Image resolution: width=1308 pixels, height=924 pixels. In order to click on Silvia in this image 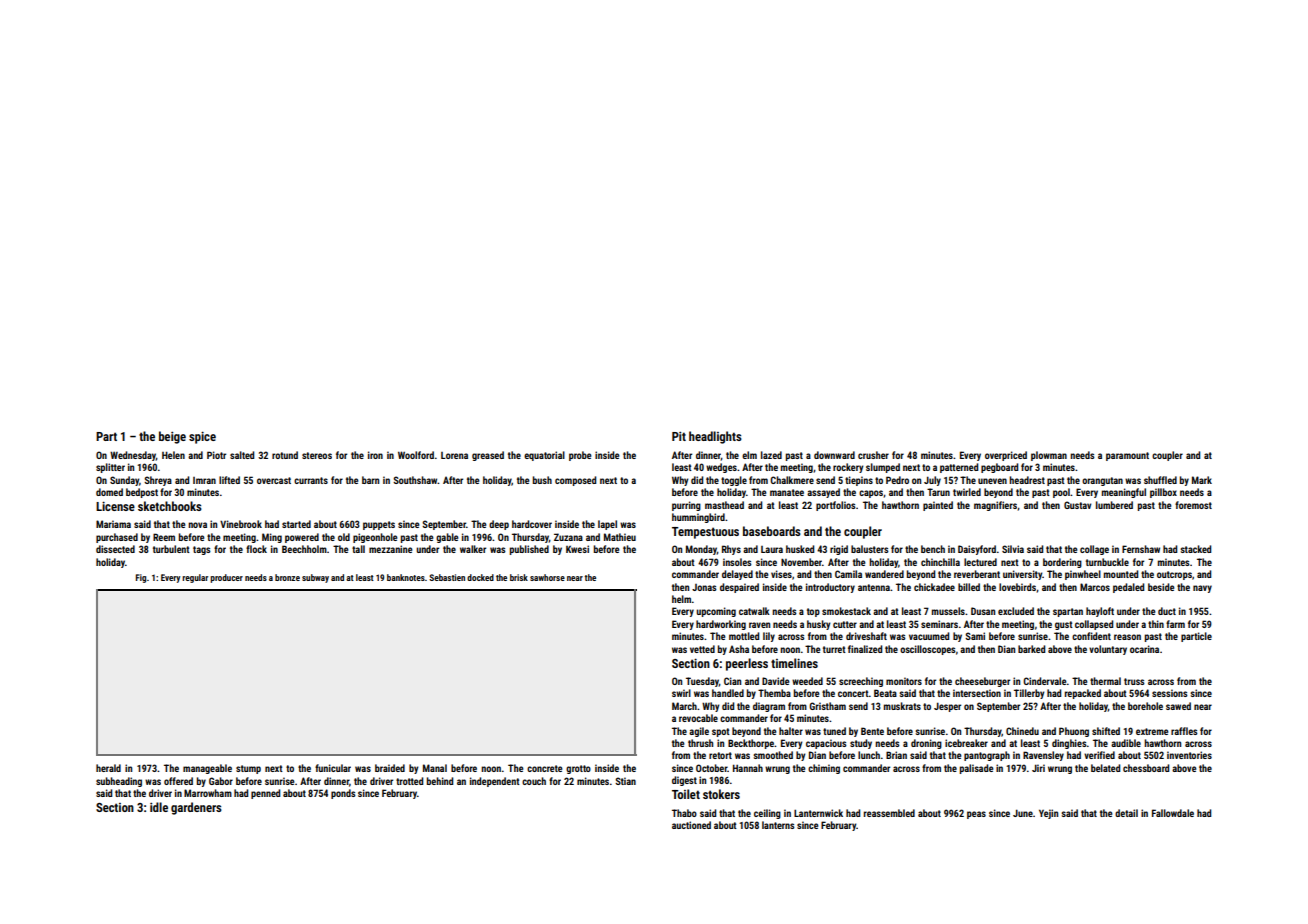, I will do `click(1013, 549)`.
